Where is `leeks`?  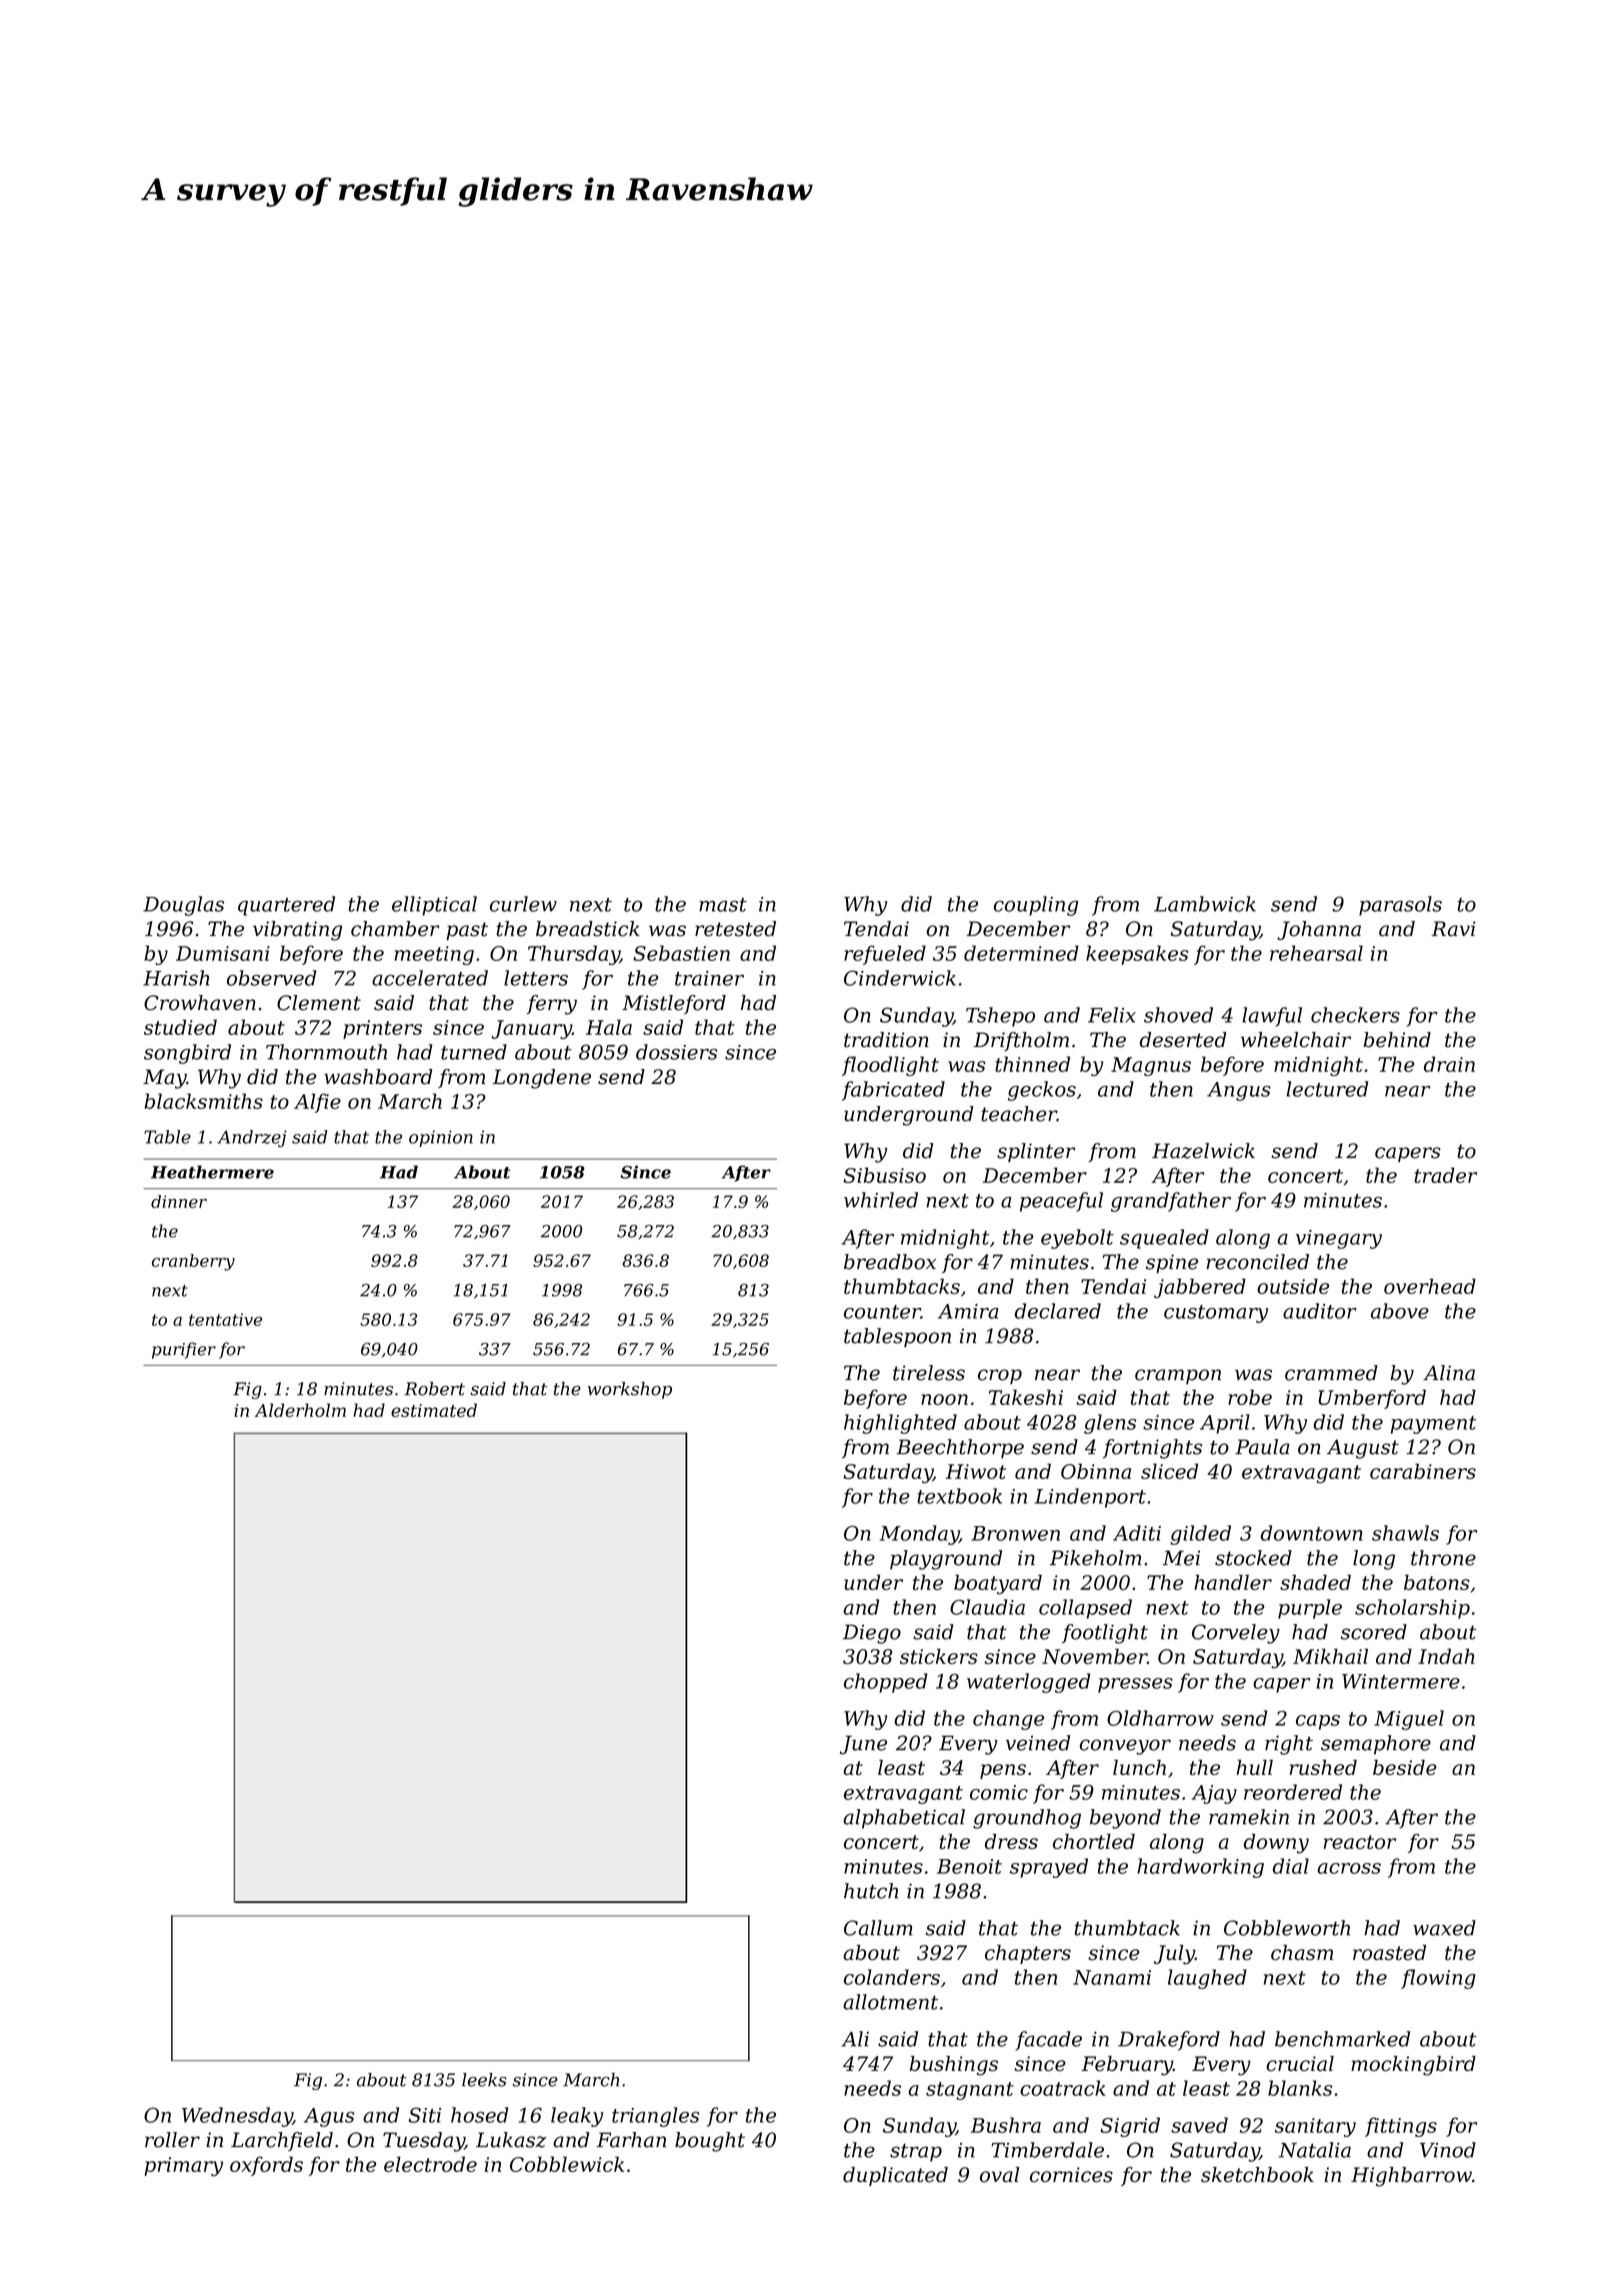
leeks is located at coordinates (484, 2080).
